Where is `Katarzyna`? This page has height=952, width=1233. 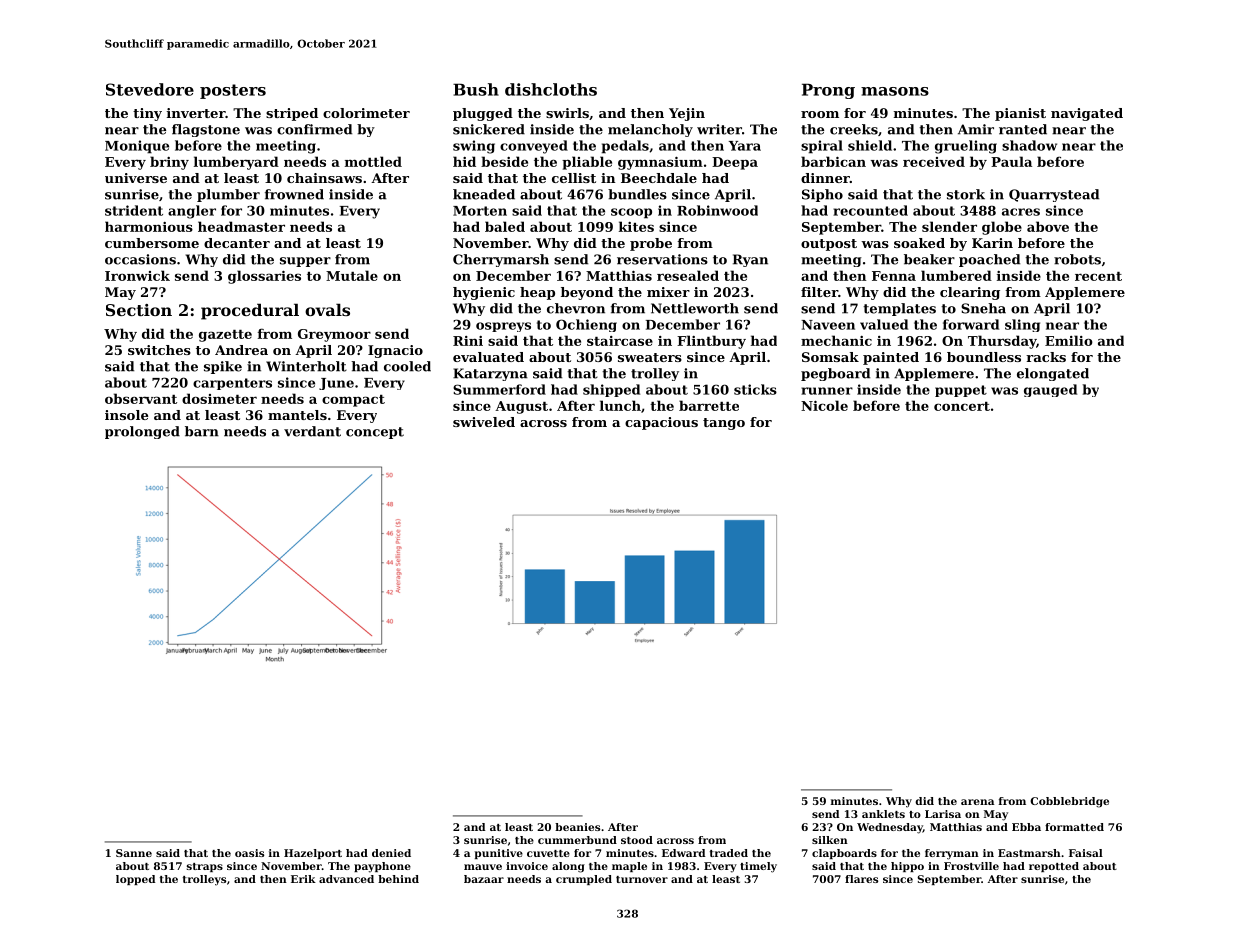 Katarzyna is located at coordinates (490, 374).
